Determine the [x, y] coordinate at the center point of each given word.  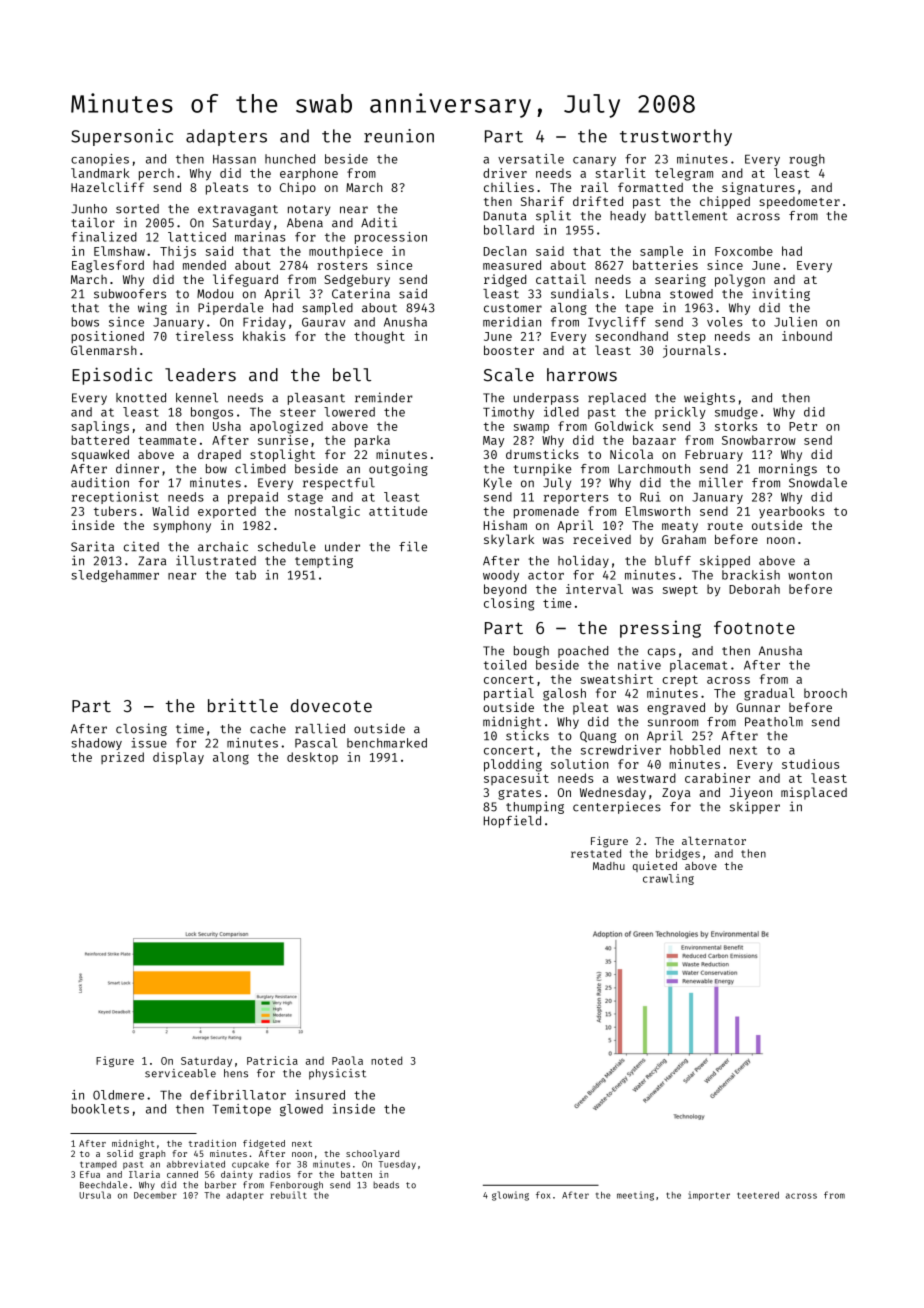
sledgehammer [115, 576]
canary [594, 161]
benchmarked [387, 743]
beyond [505, 590]
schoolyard [372, 1154]
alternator [714, 840]
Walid [170, 511]
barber [220, 1185]
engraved [676, 708]
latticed [197, 237]
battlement [691, 216]
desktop [312, 758]
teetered [758, 1195]
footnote [754, 627]
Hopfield [512, 821]
